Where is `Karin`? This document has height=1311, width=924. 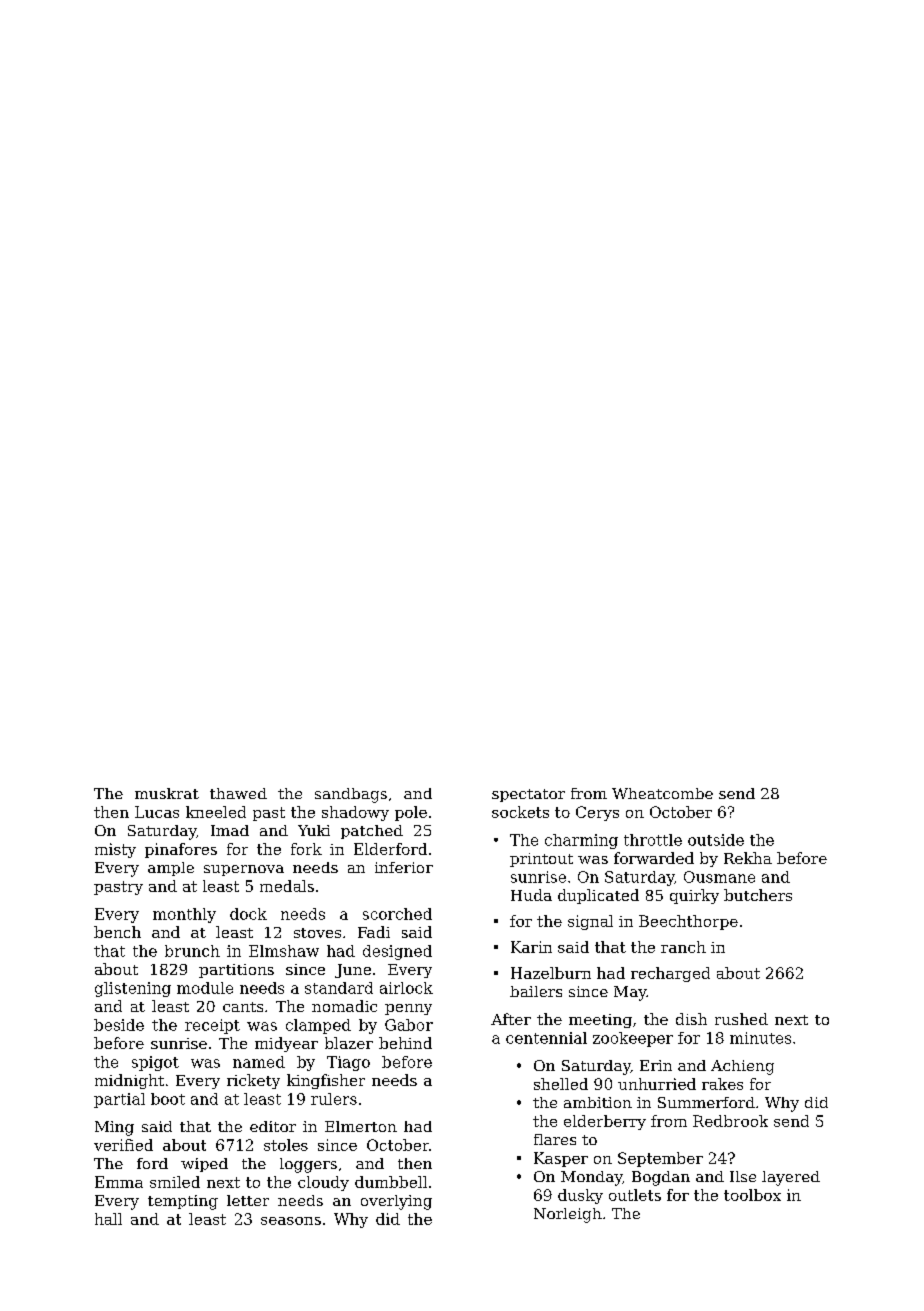
Karin is located at coordinates (531, 947).
